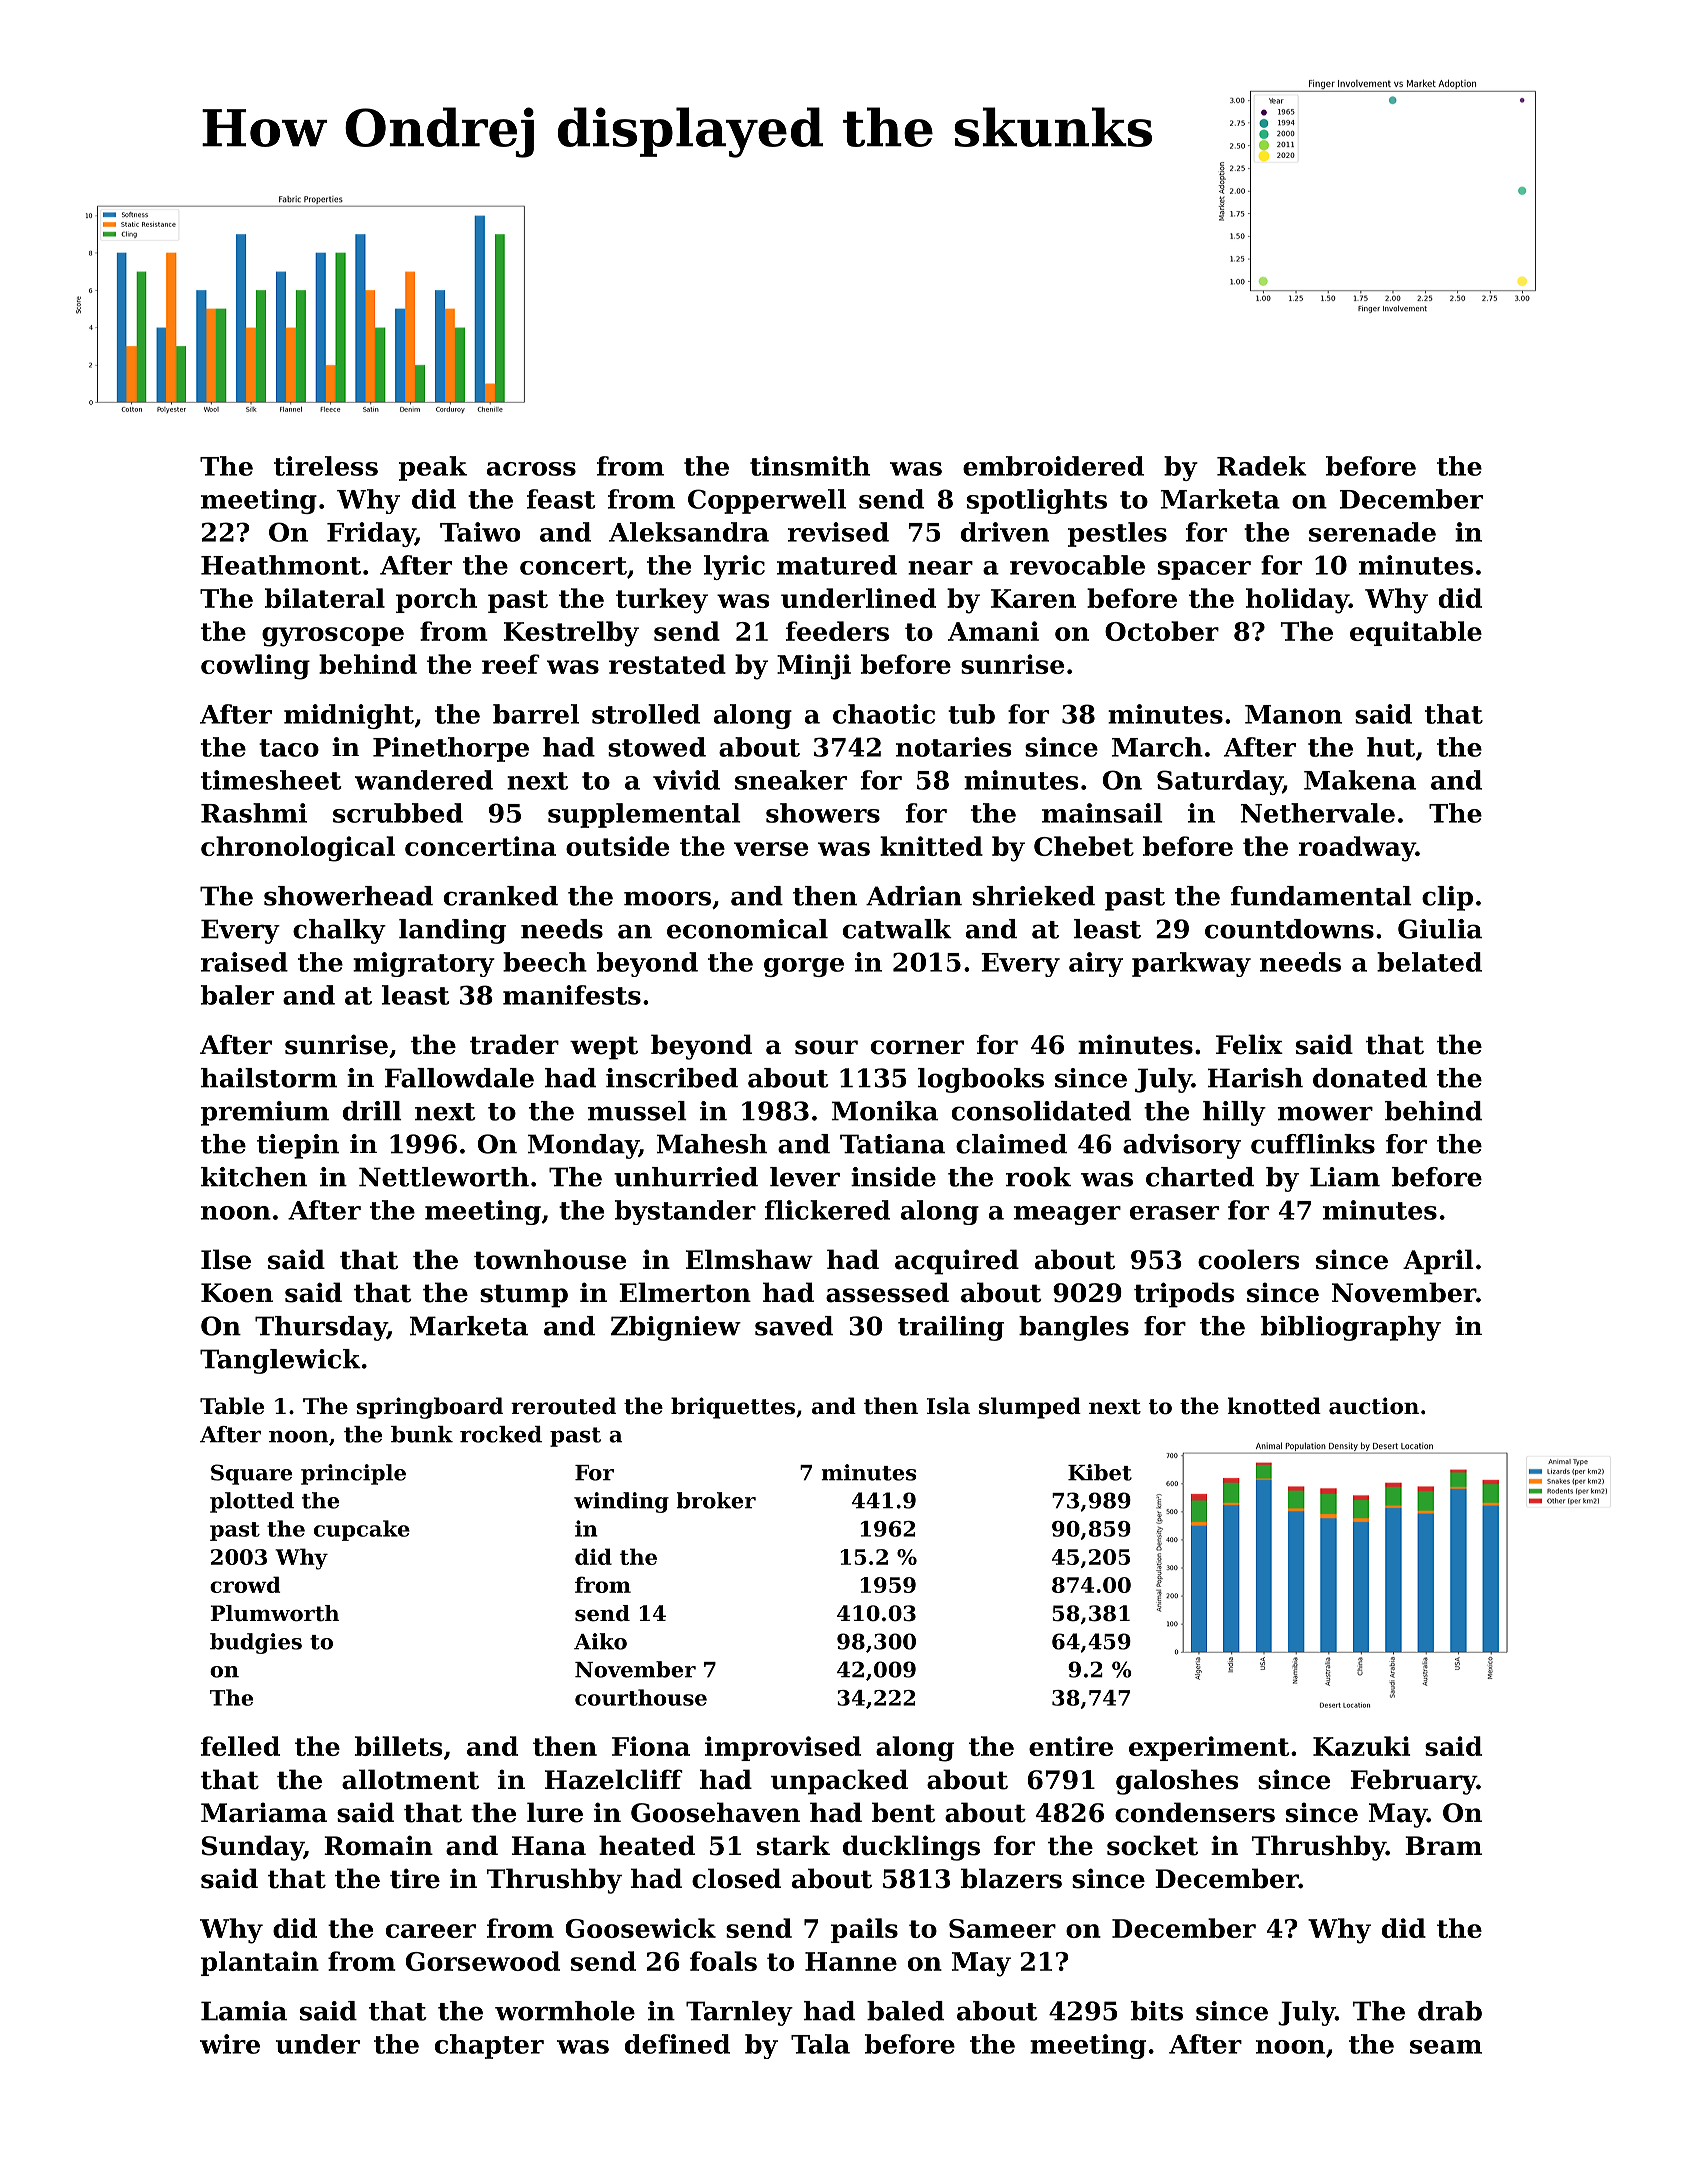  What do you see at coordinates (430, 1408) in the screenshot?
I see `springboard` at bounding box center [430, 1408].
